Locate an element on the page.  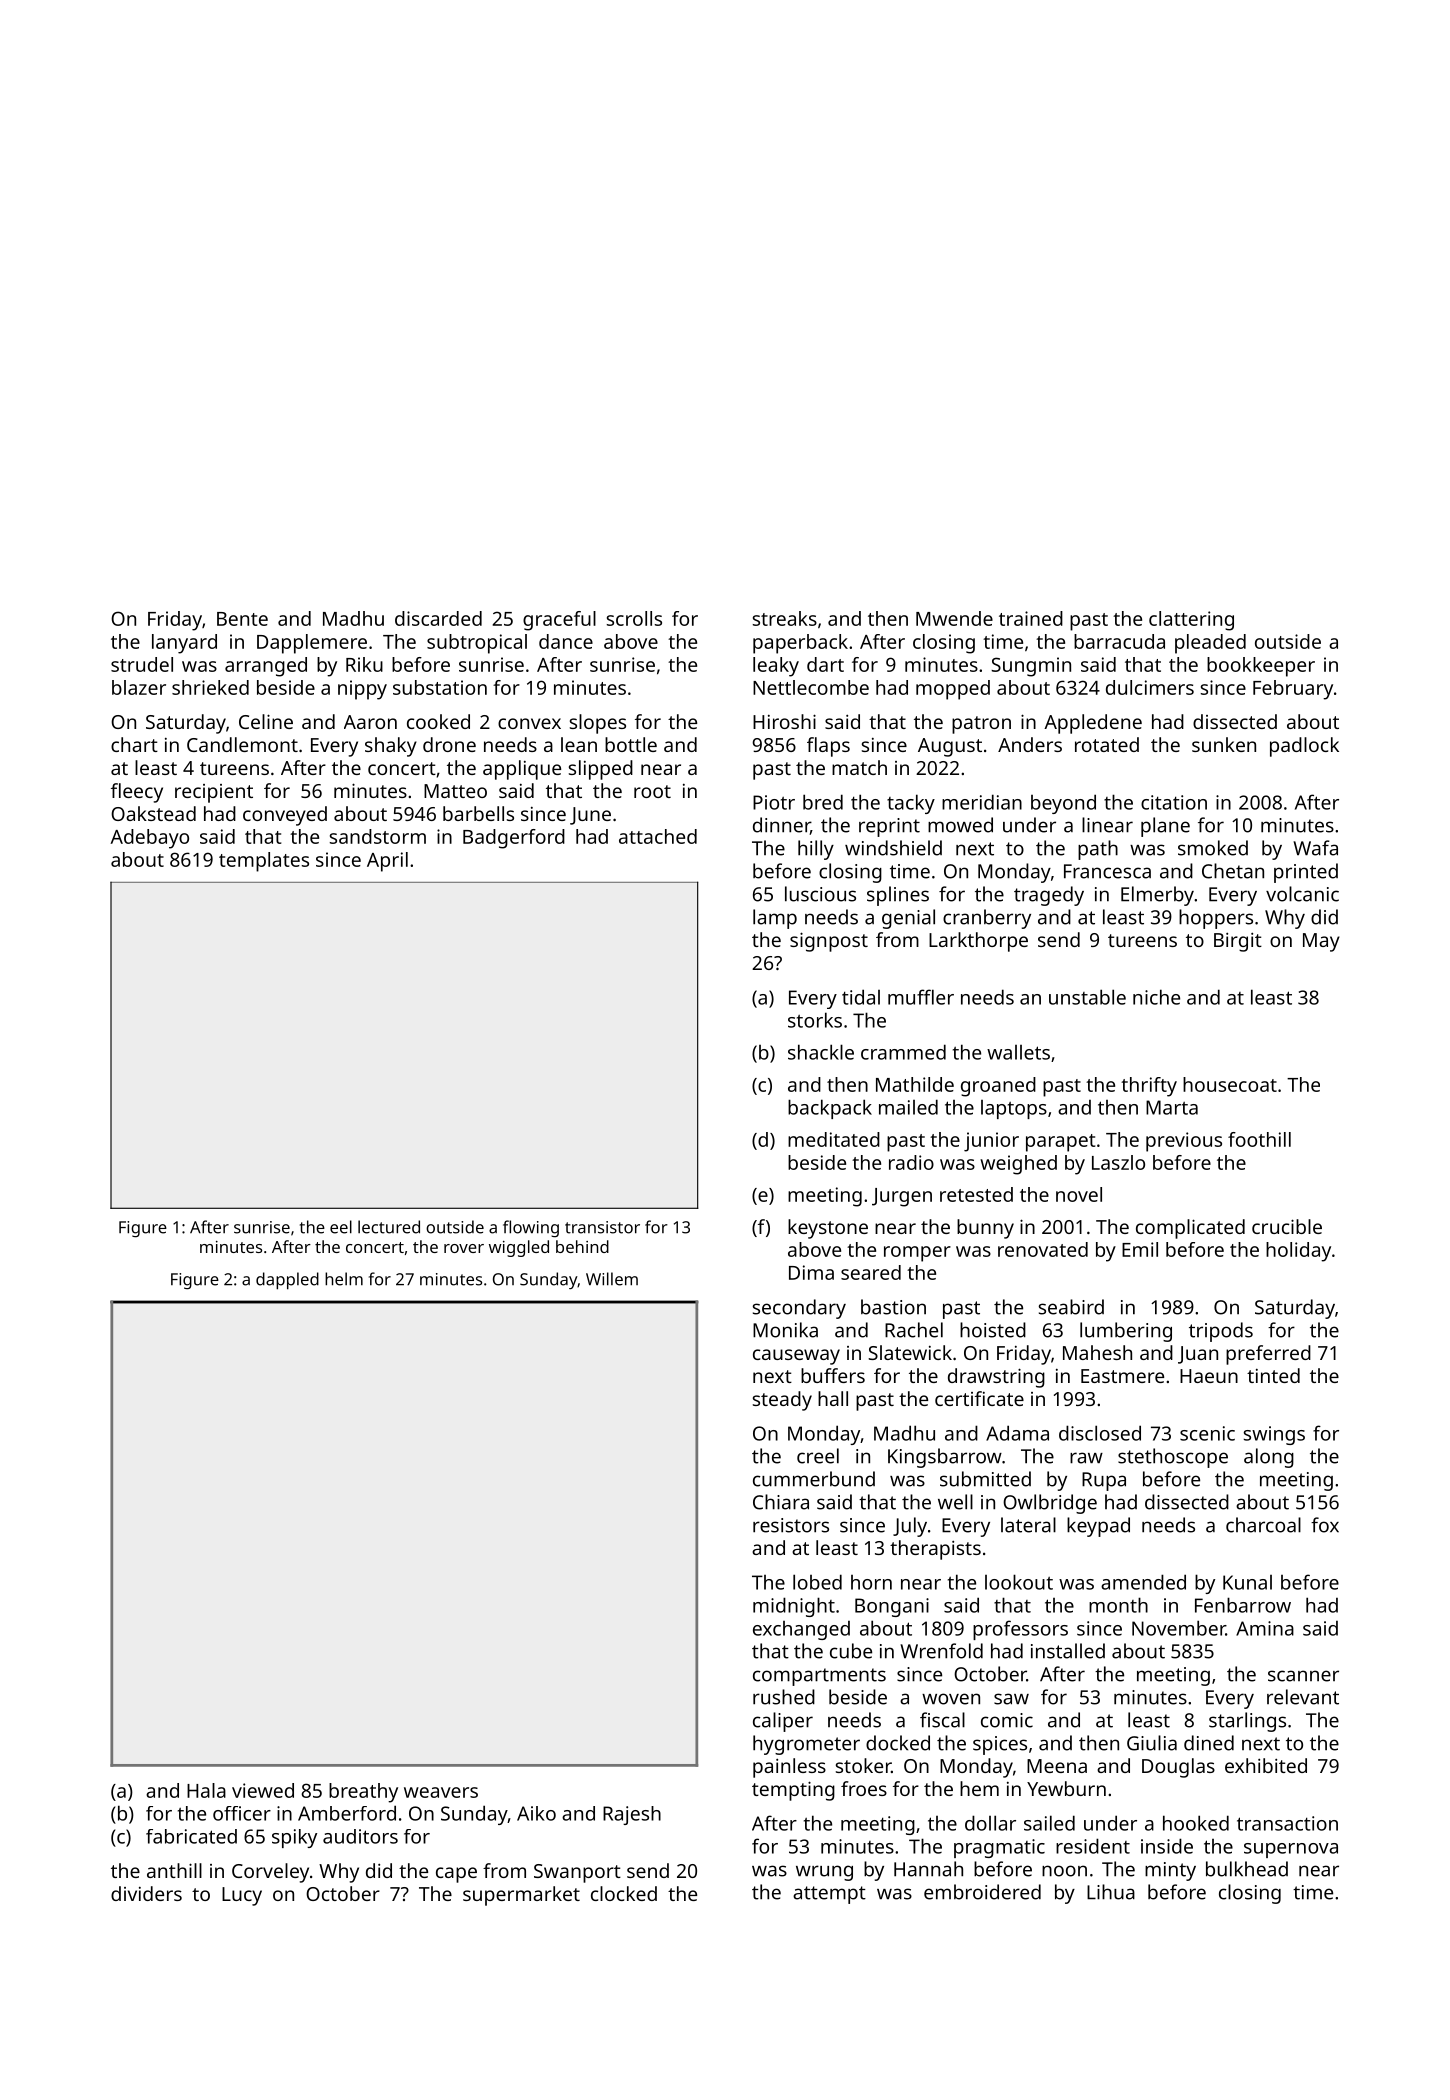
Sungmin is located at coordinates (1031, 667).
